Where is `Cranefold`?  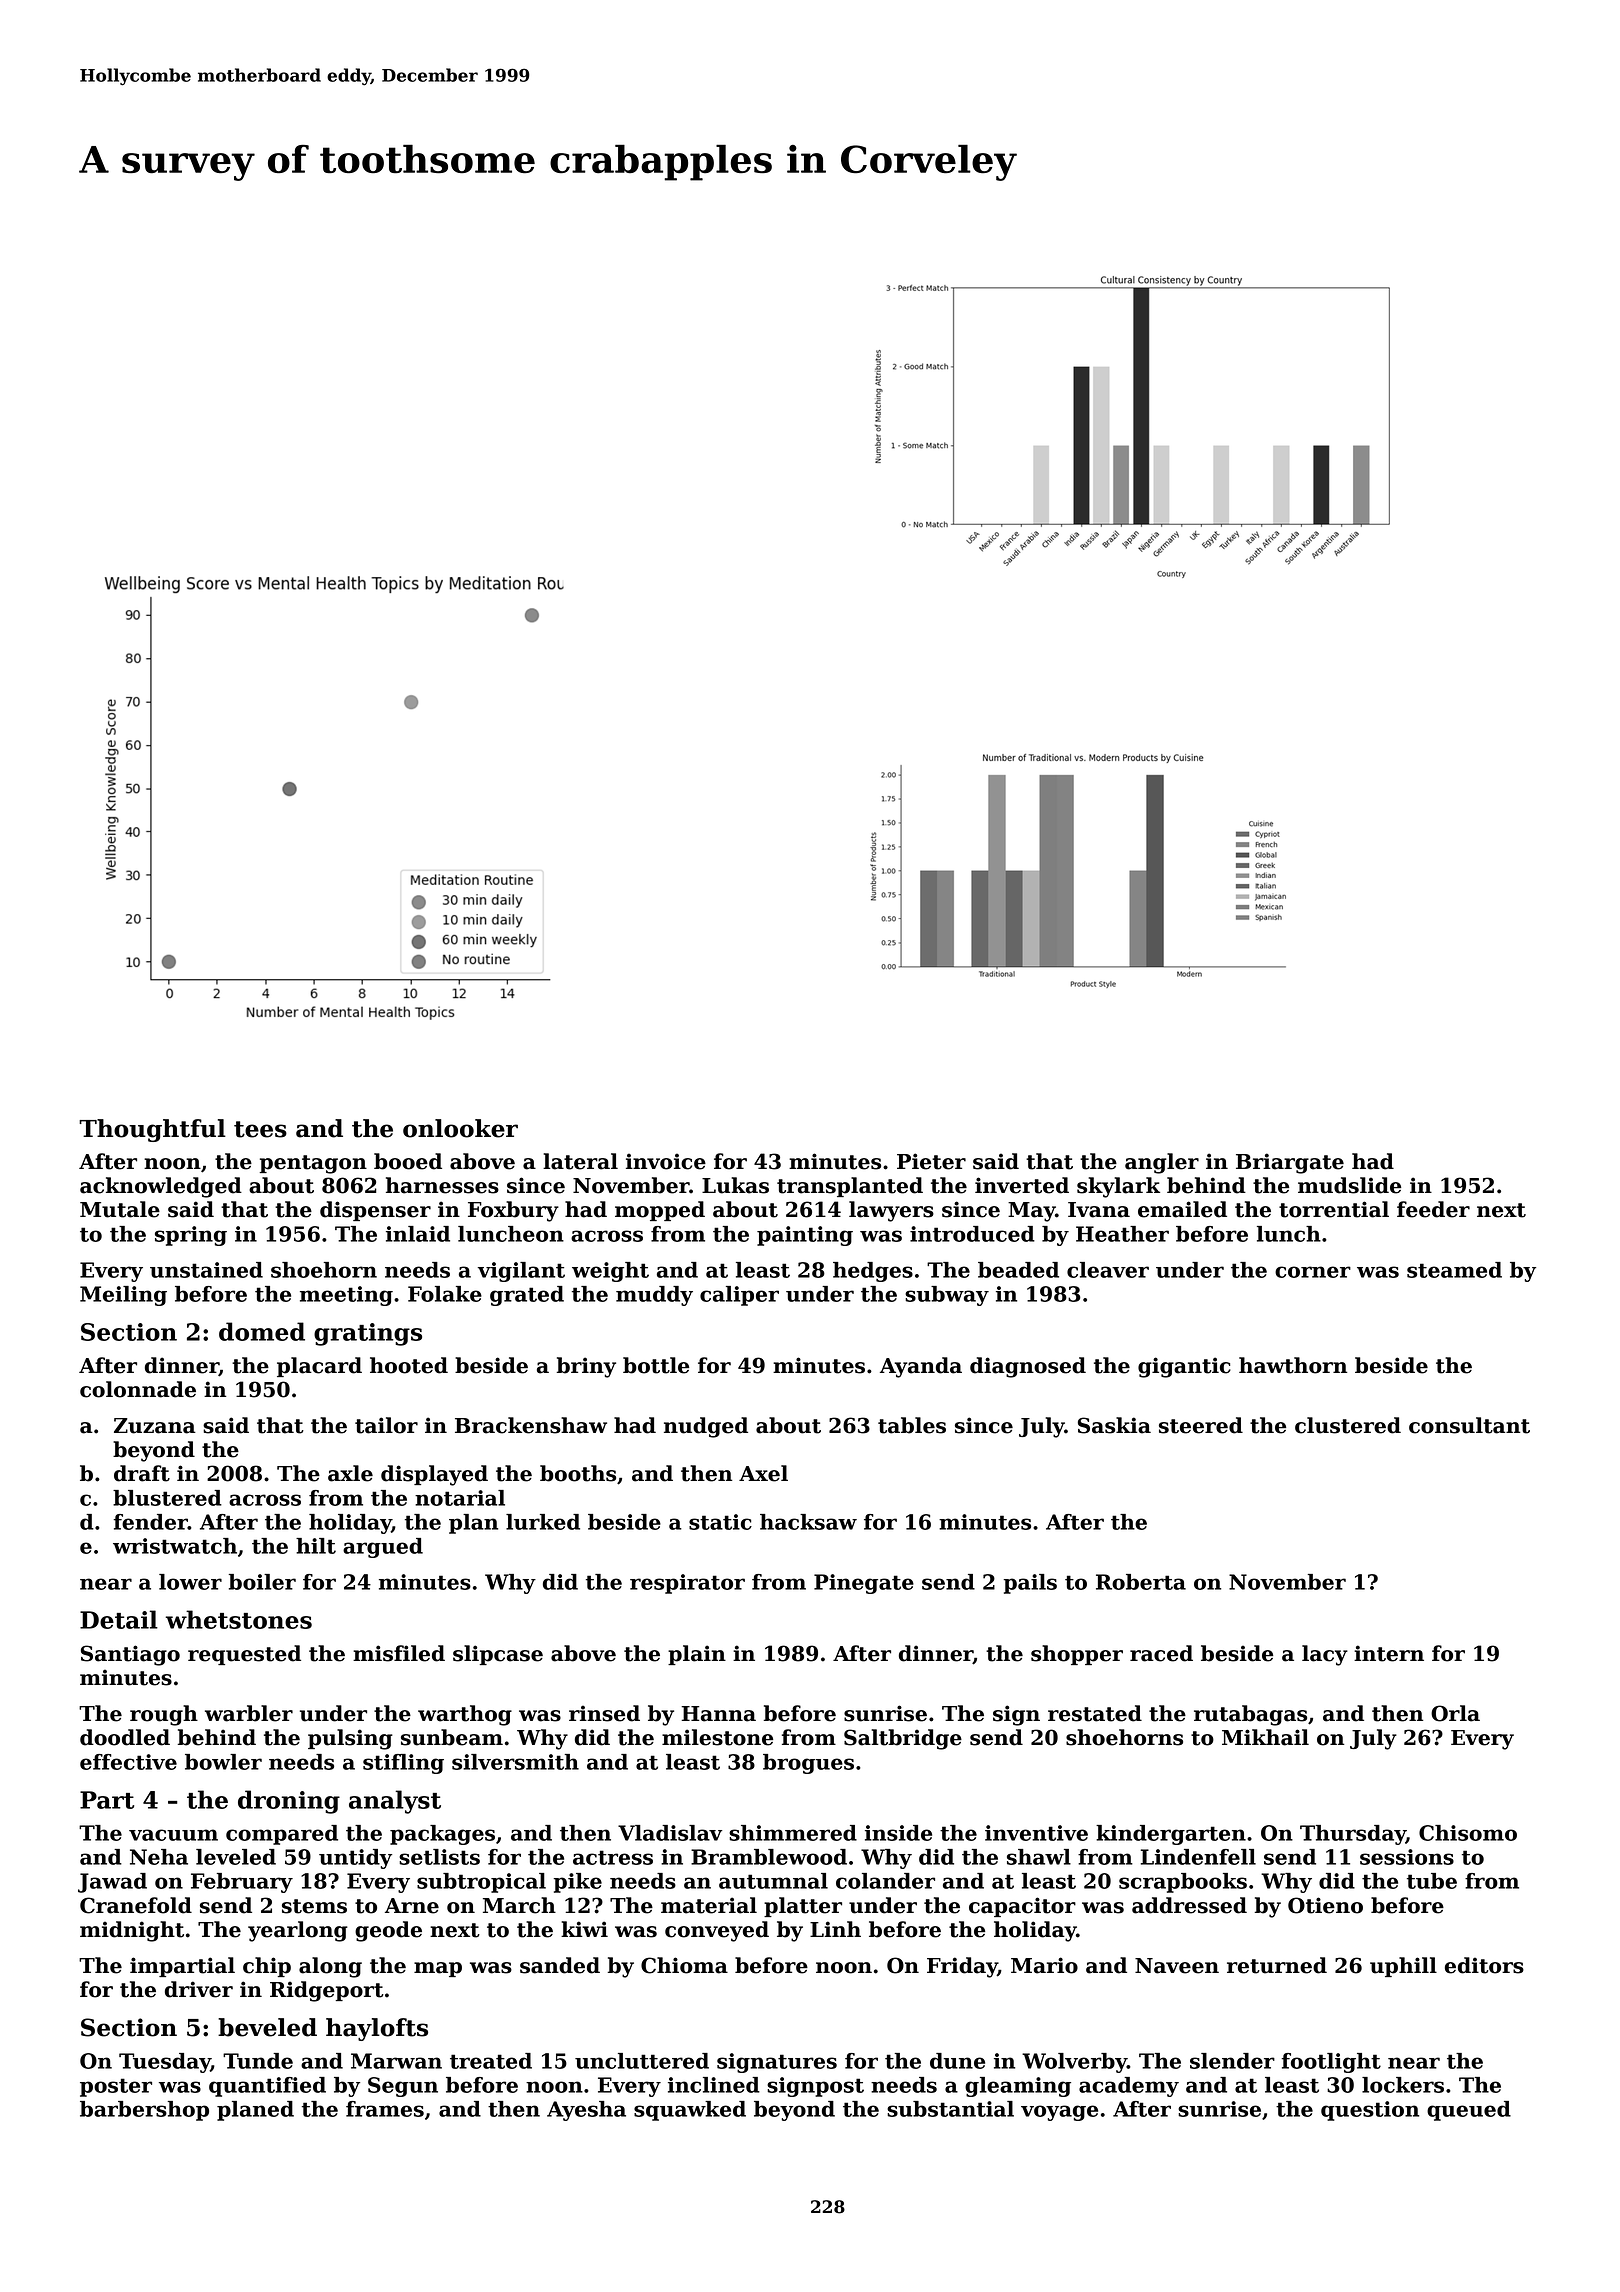 Cranefold is located at coordinates (136, 1905).
